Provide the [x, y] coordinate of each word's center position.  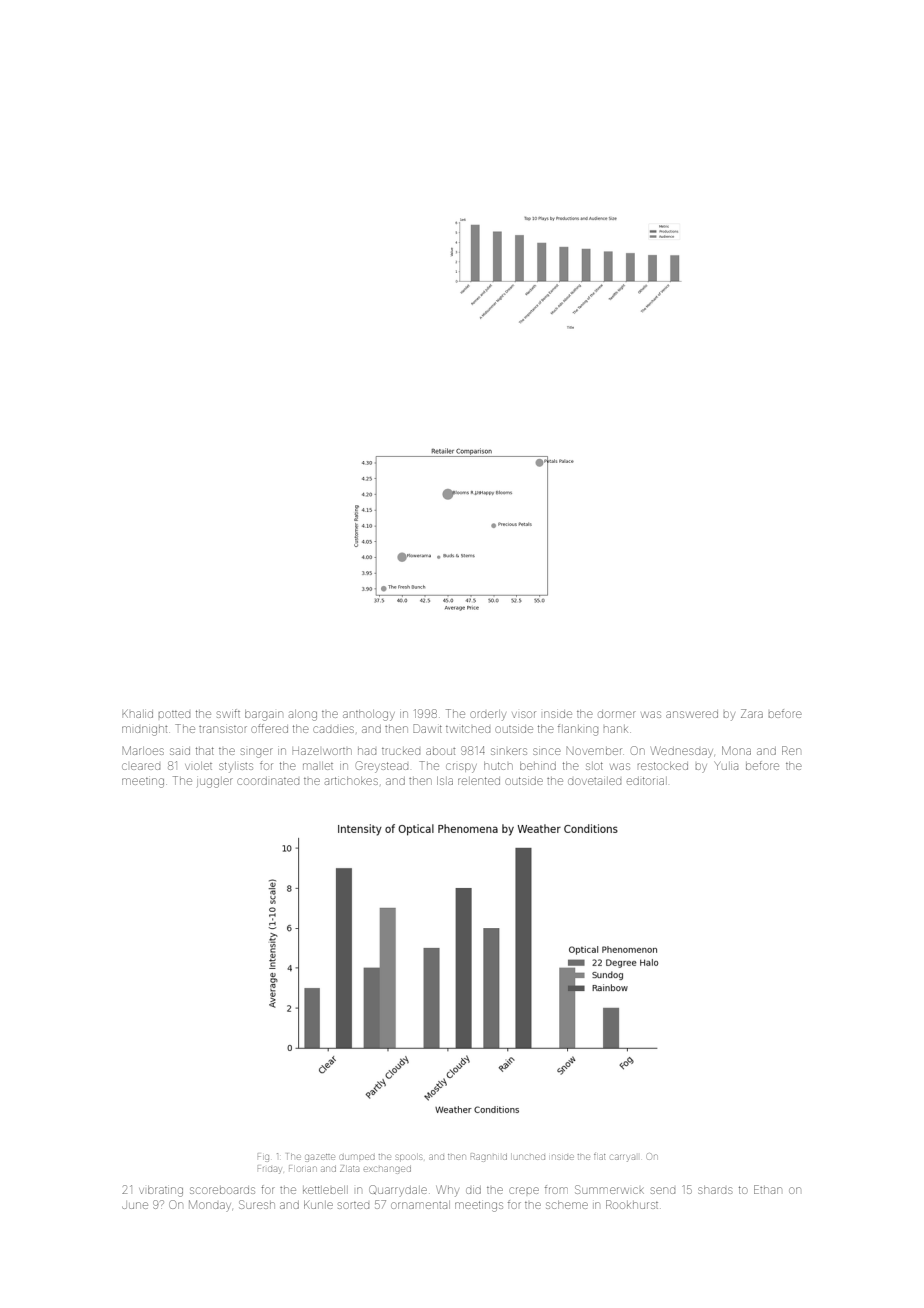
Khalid [137, 714]
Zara [752, 713]
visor [524, 714]
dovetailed [594, 781]
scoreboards [222, 1190]
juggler [215, 783]
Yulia [727, 766]
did [473, 1190]
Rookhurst [632, 1204]
